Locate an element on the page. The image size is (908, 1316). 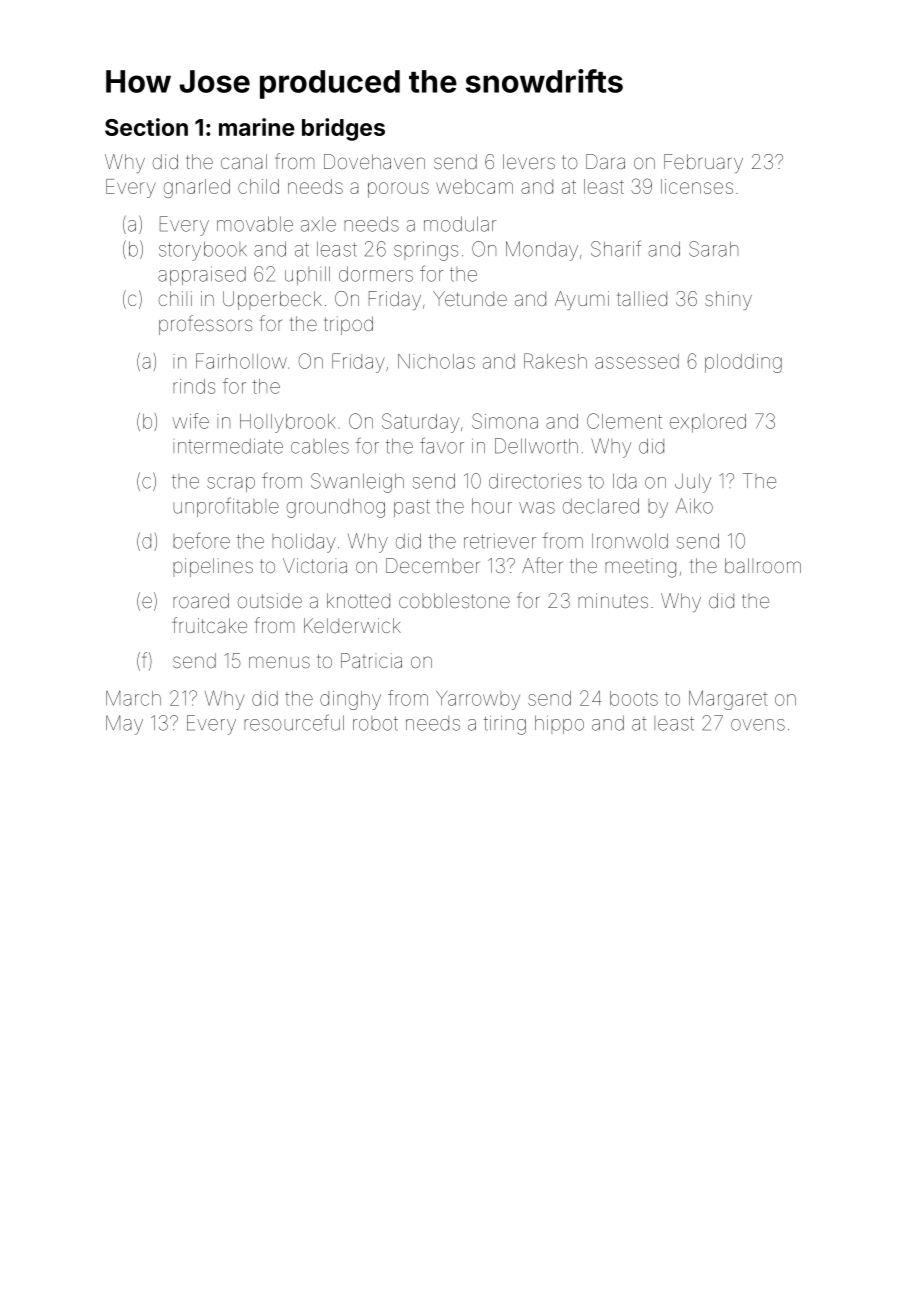
May is located at coordinates (124, 725).
